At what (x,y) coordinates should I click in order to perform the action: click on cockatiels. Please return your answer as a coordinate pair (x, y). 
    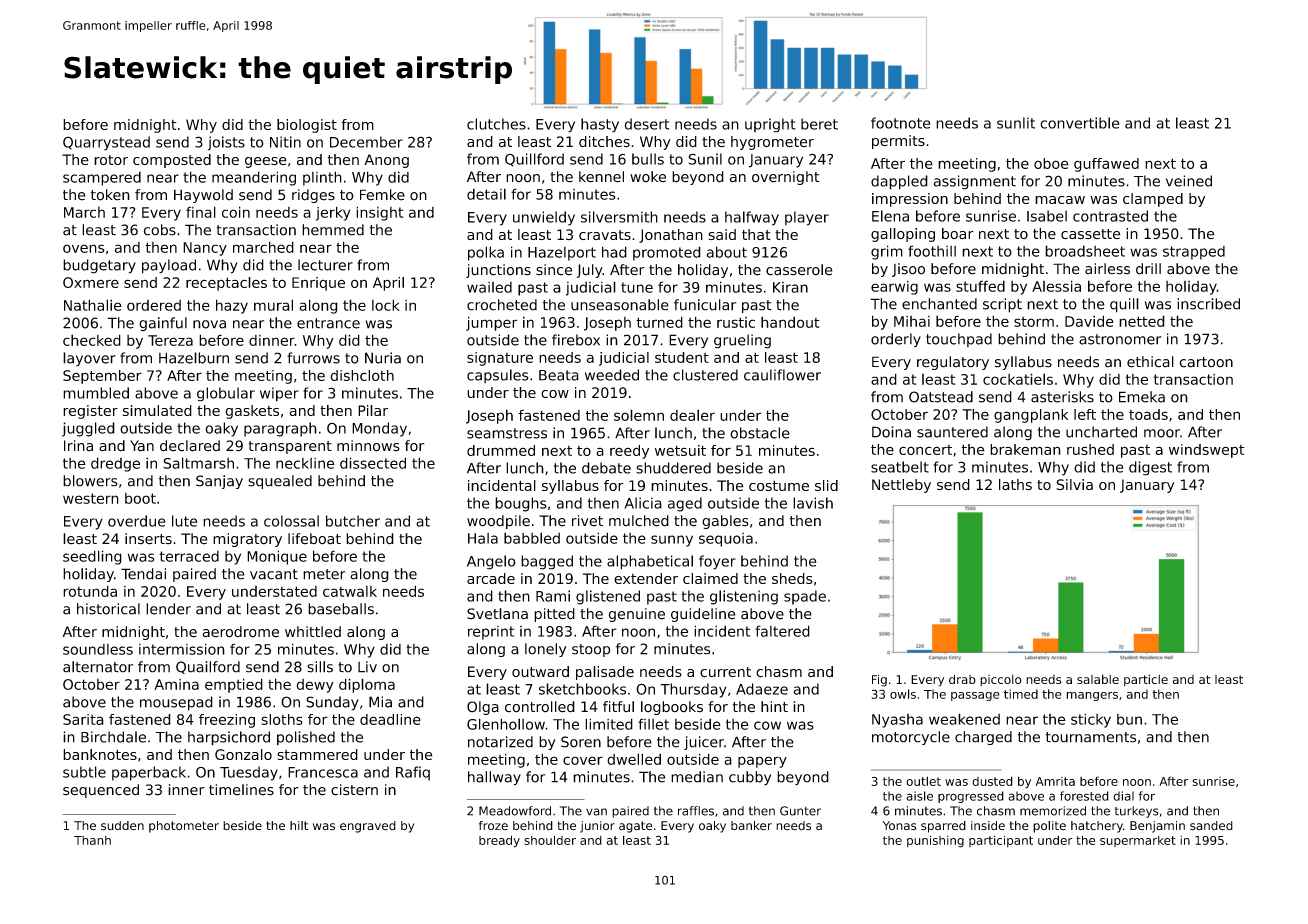
    Looking at the image, I should click on (1018, 379).
